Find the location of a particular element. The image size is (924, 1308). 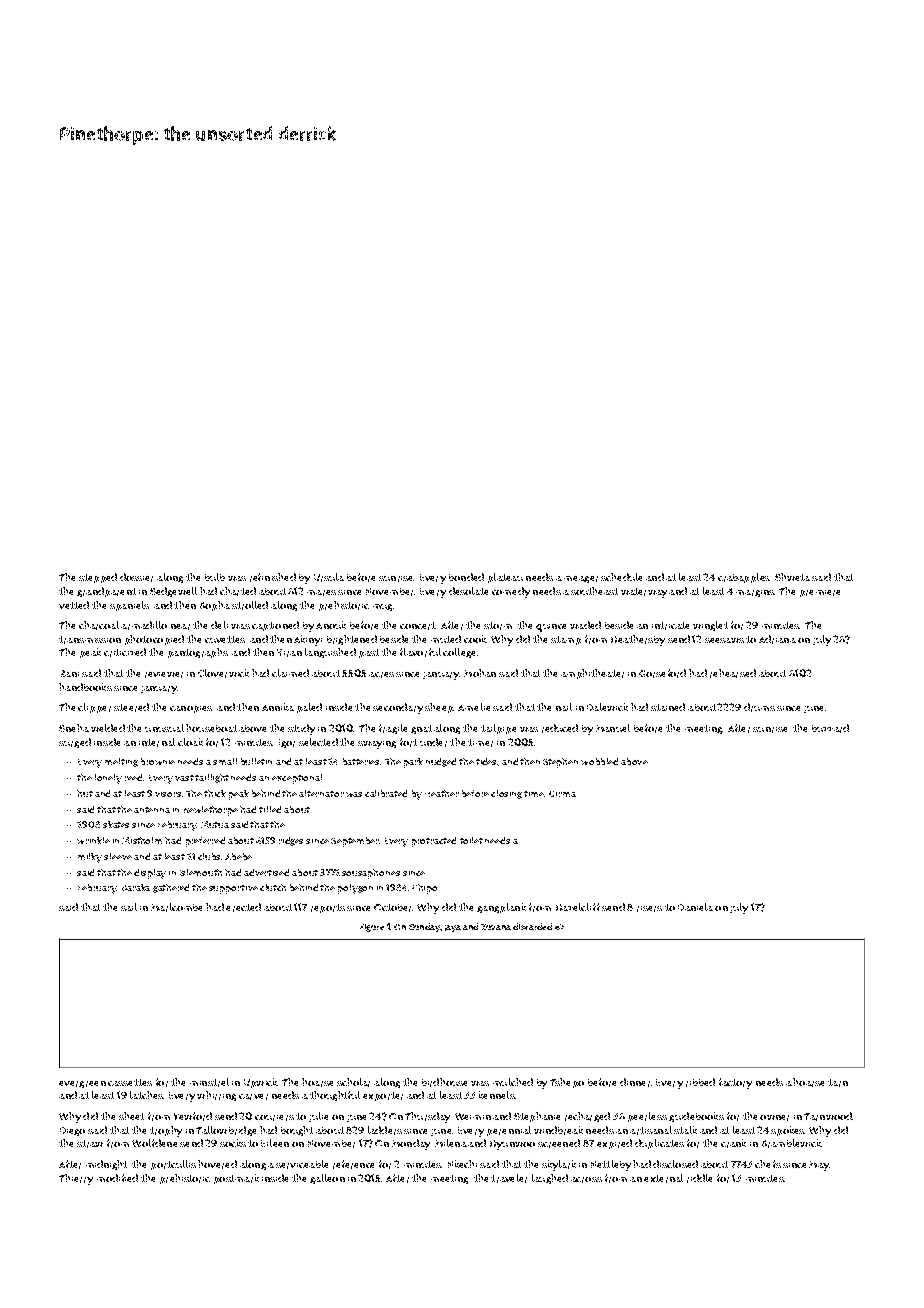

nail is located at coordinates (564, 707).
